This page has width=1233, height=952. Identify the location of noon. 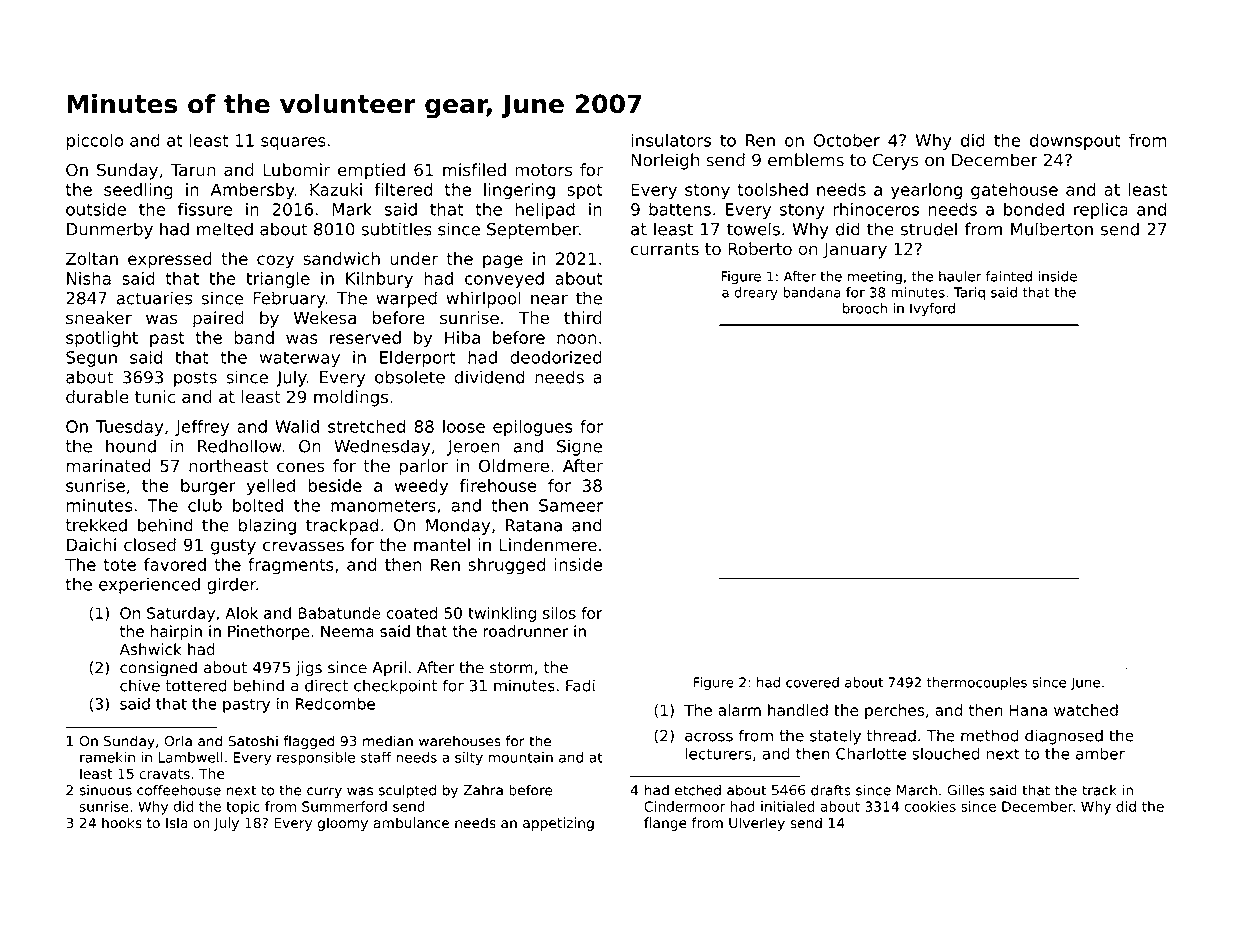
(576, 339).
